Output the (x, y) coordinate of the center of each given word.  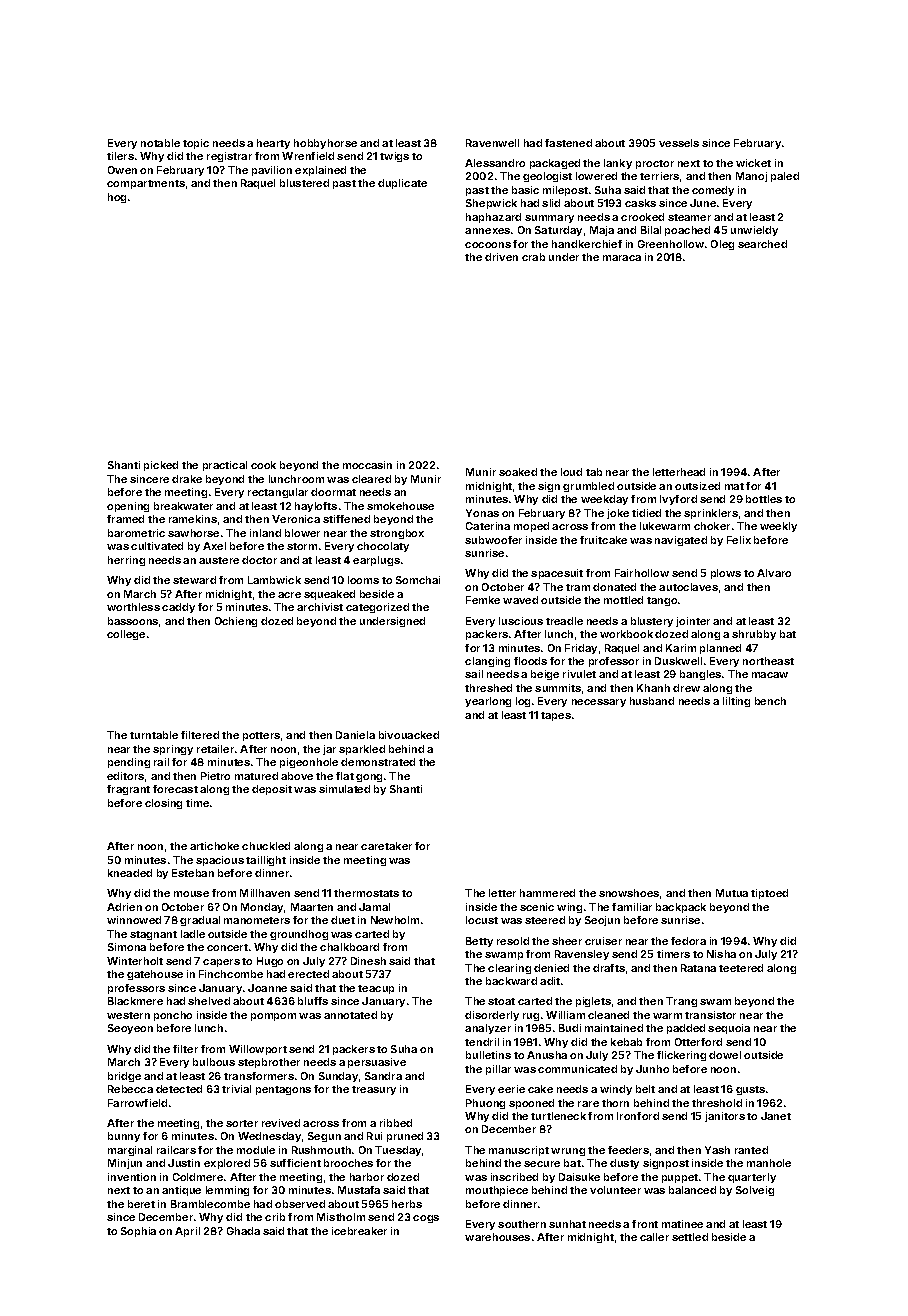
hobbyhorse (325, 144)
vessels (679, 143)
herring (126, 561)
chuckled (266, 846)
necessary (599, 703)
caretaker (386, 846)
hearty (273, 144)
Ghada (243, 1231)
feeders (628, 1150)
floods (530, 661)
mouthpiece (497, 1191)
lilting (736, 702)
